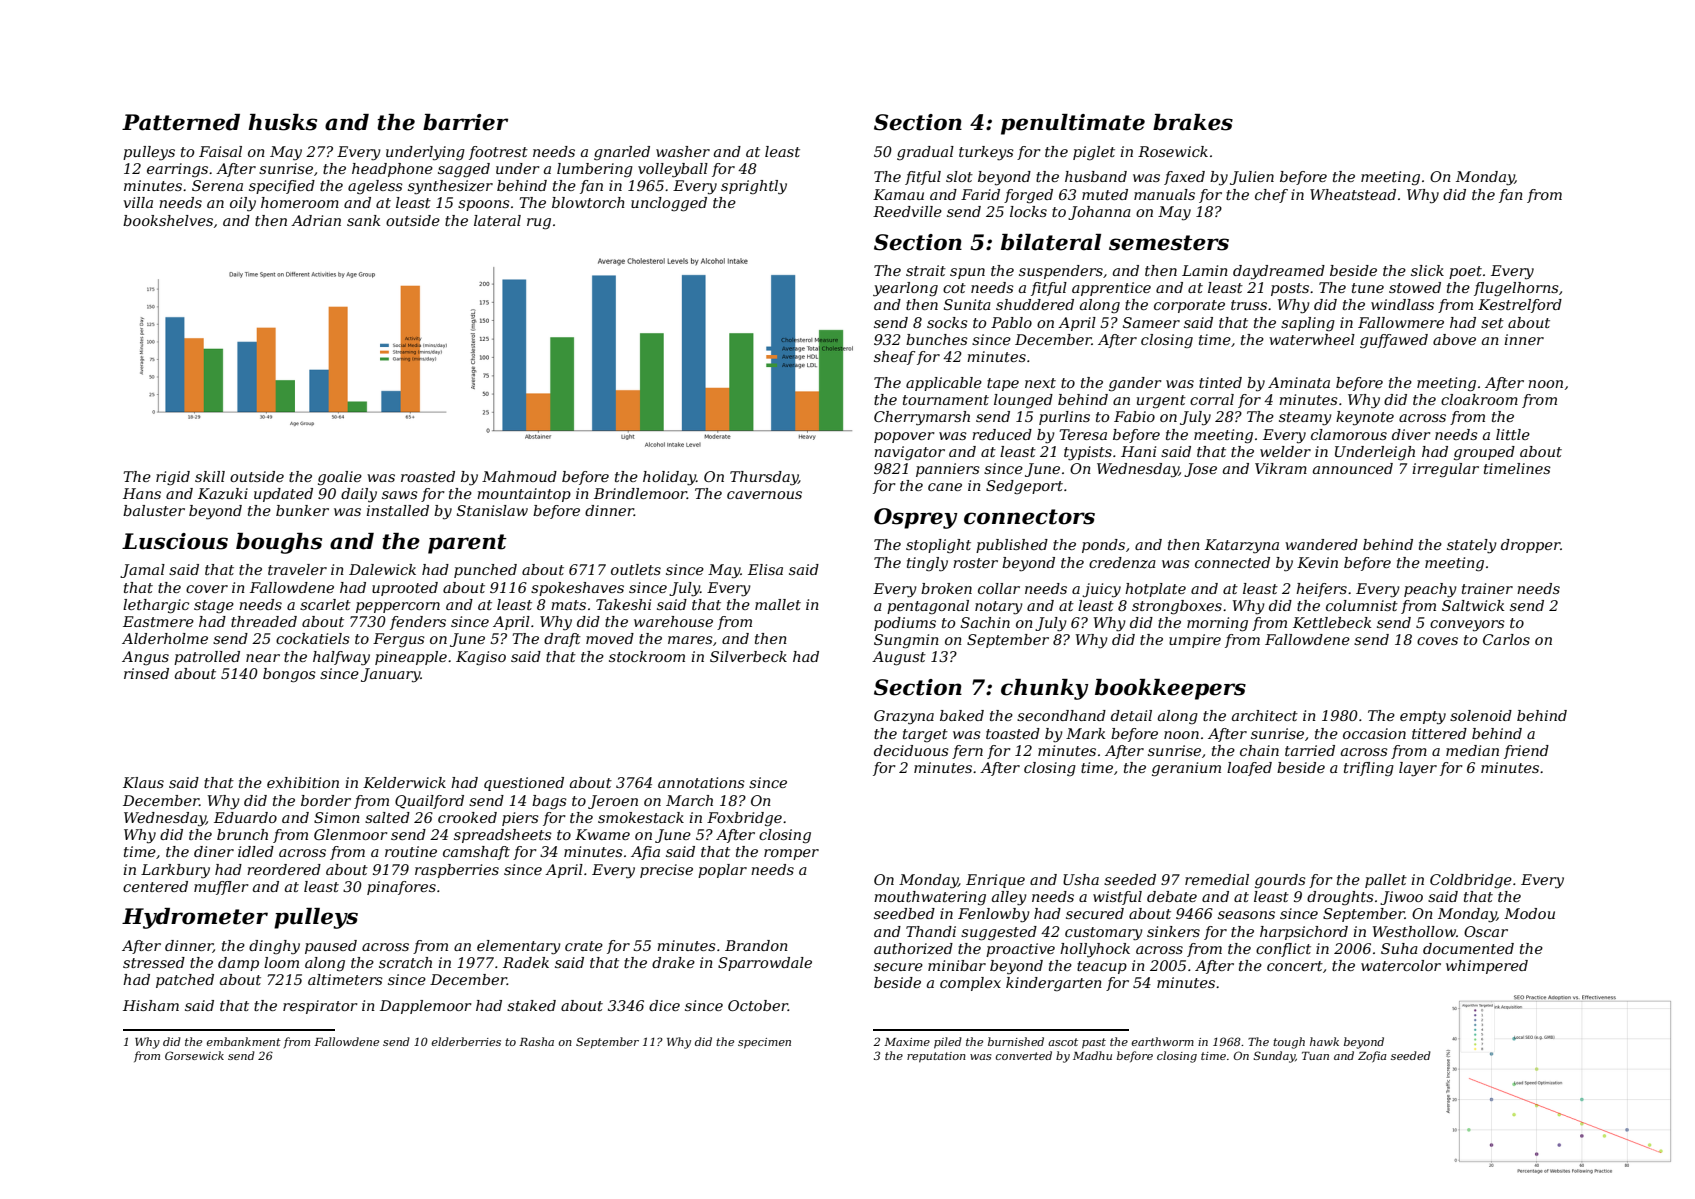 This screenshot has width=1695, height=1199. What do you see at coordinates (925, 153) in the screenshot?
I see `gradual` at bounding box center [925, 153].
